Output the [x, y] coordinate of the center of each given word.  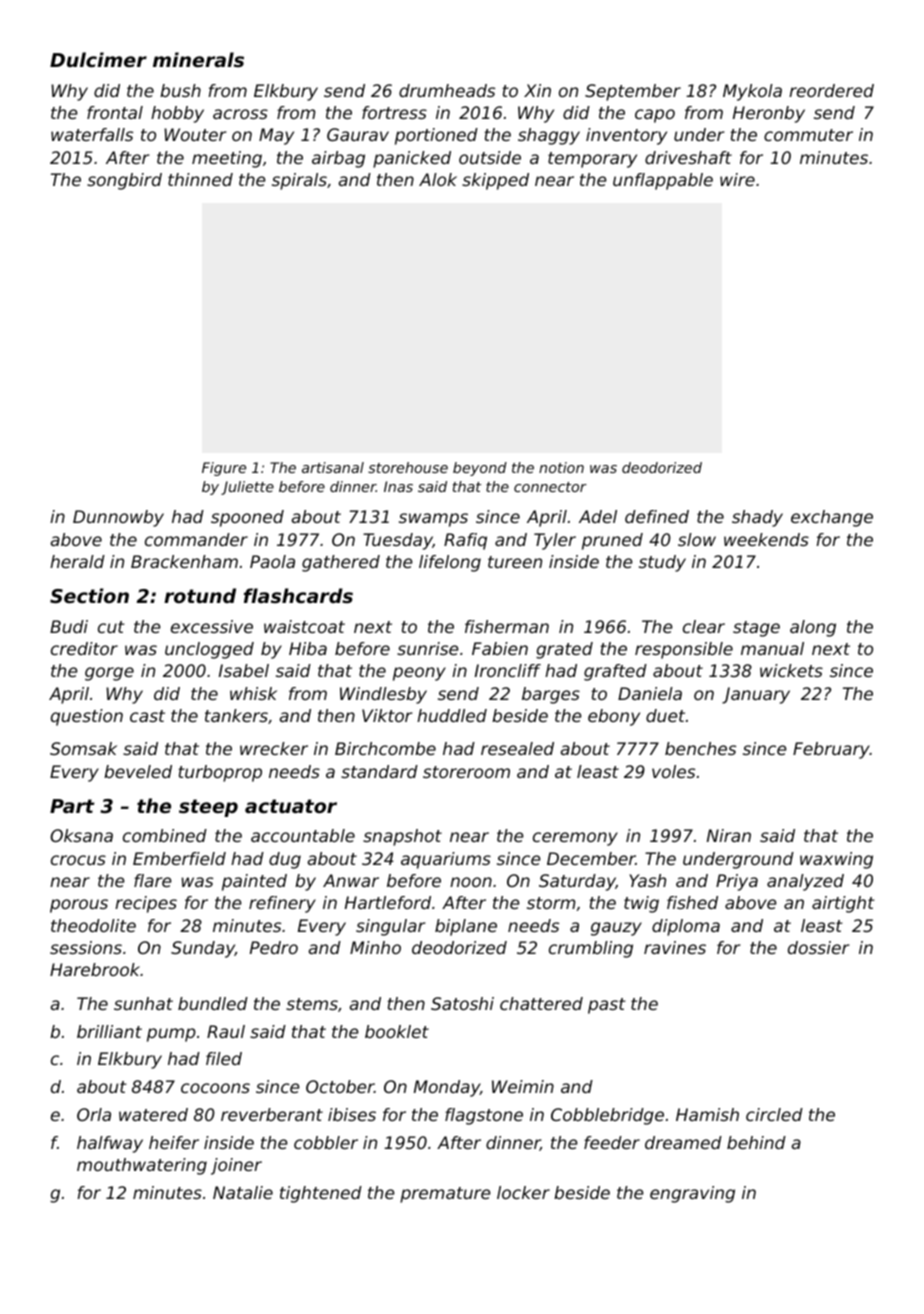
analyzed [805, 882]
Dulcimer [98, 59]
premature [445, 1195]
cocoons [215, 1088]
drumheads [447, 90]
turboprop [220, 773]
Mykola [752, 92]
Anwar [351, 880]
